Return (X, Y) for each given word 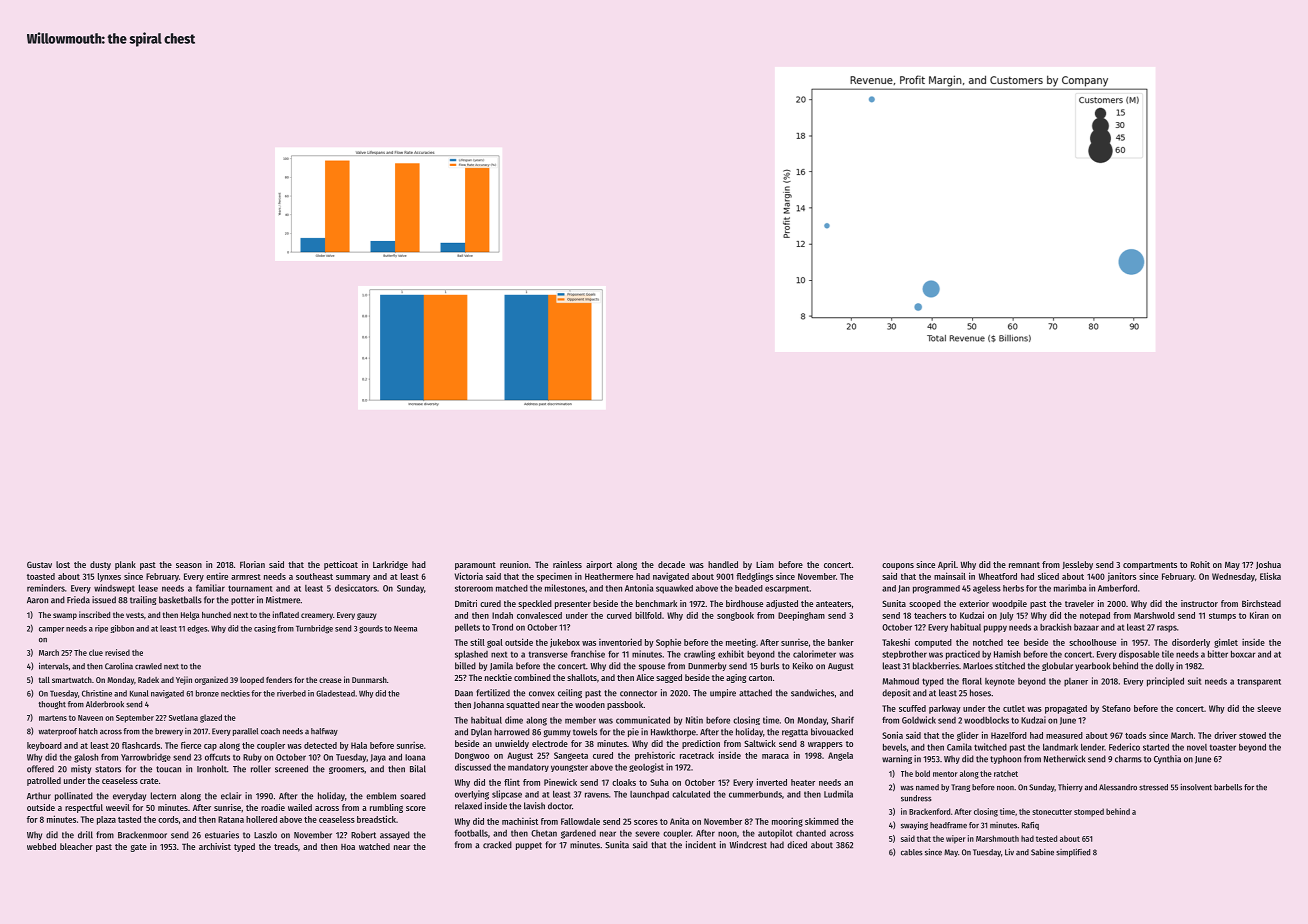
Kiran (1259, 615)
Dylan (481, 732)
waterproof (57, 732)
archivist (215, 846)
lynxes (109, 577)
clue (96, 652)
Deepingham (801, 616)
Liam (765, 564)
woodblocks (986, 720)
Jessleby (1077, 565)
